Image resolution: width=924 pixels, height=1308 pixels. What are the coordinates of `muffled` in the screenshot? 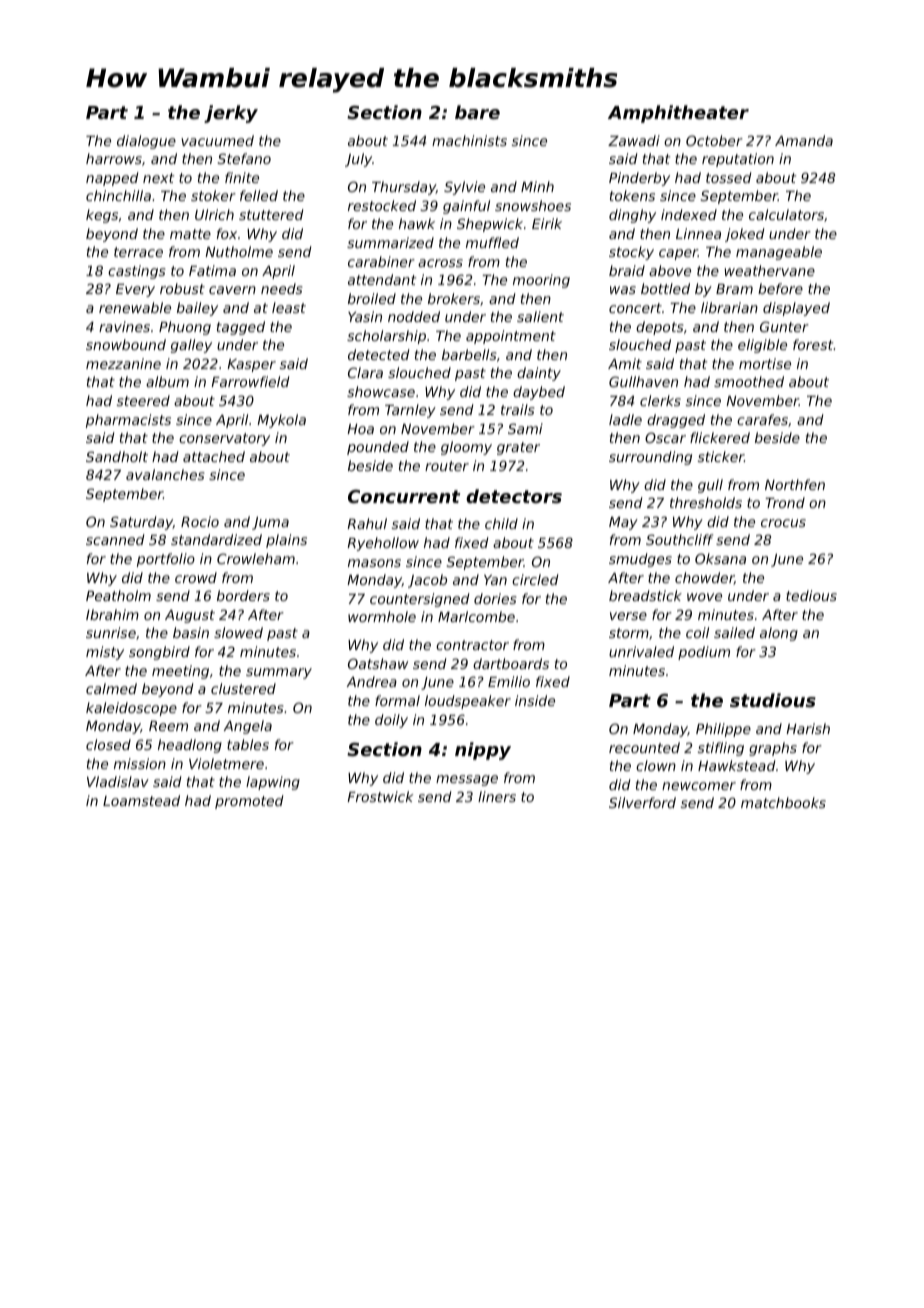 It's located at (492, 242).
